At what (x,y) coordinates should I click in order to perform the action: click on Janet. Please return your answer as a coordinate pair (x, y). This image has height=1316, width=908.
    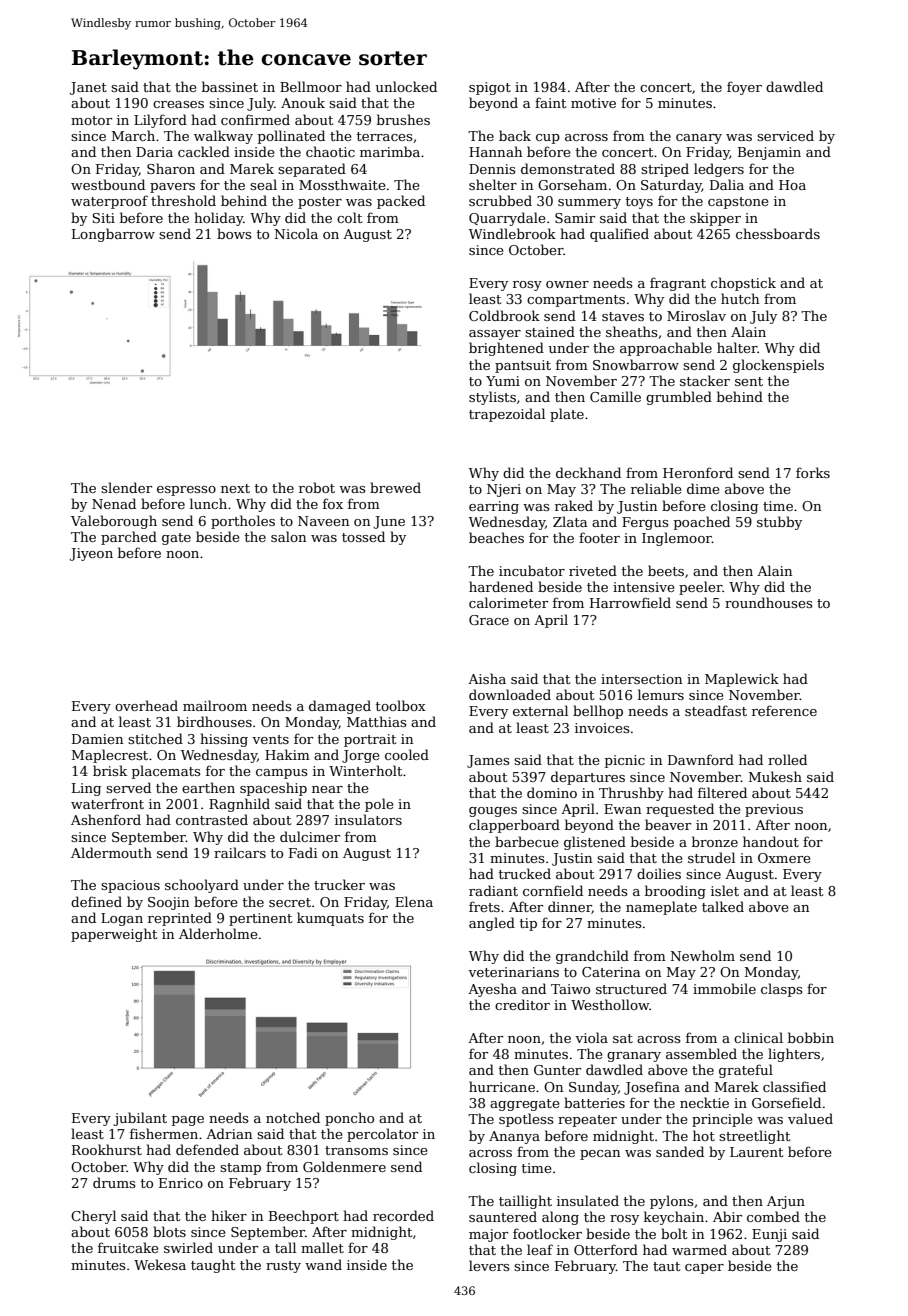
    Looking at the image, I should click on (88, 88).
